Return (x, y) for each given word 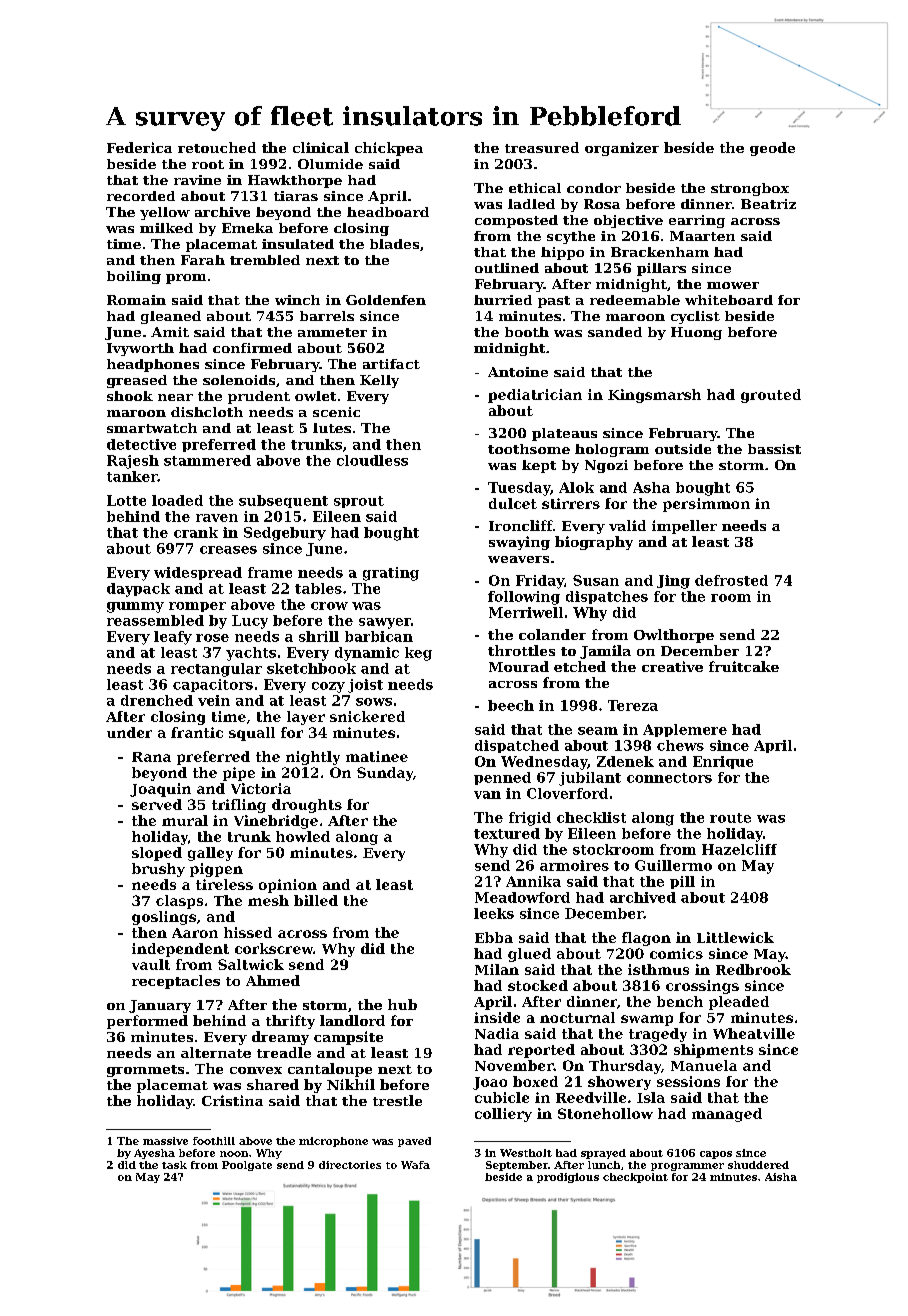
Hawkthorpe (295, 181)
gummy (135, 607)
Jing (673, 582)
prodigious (568, 1178)
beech (511, 705)
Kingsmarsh (654, 396)
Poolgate (247, 1166)
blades (394, 244)
